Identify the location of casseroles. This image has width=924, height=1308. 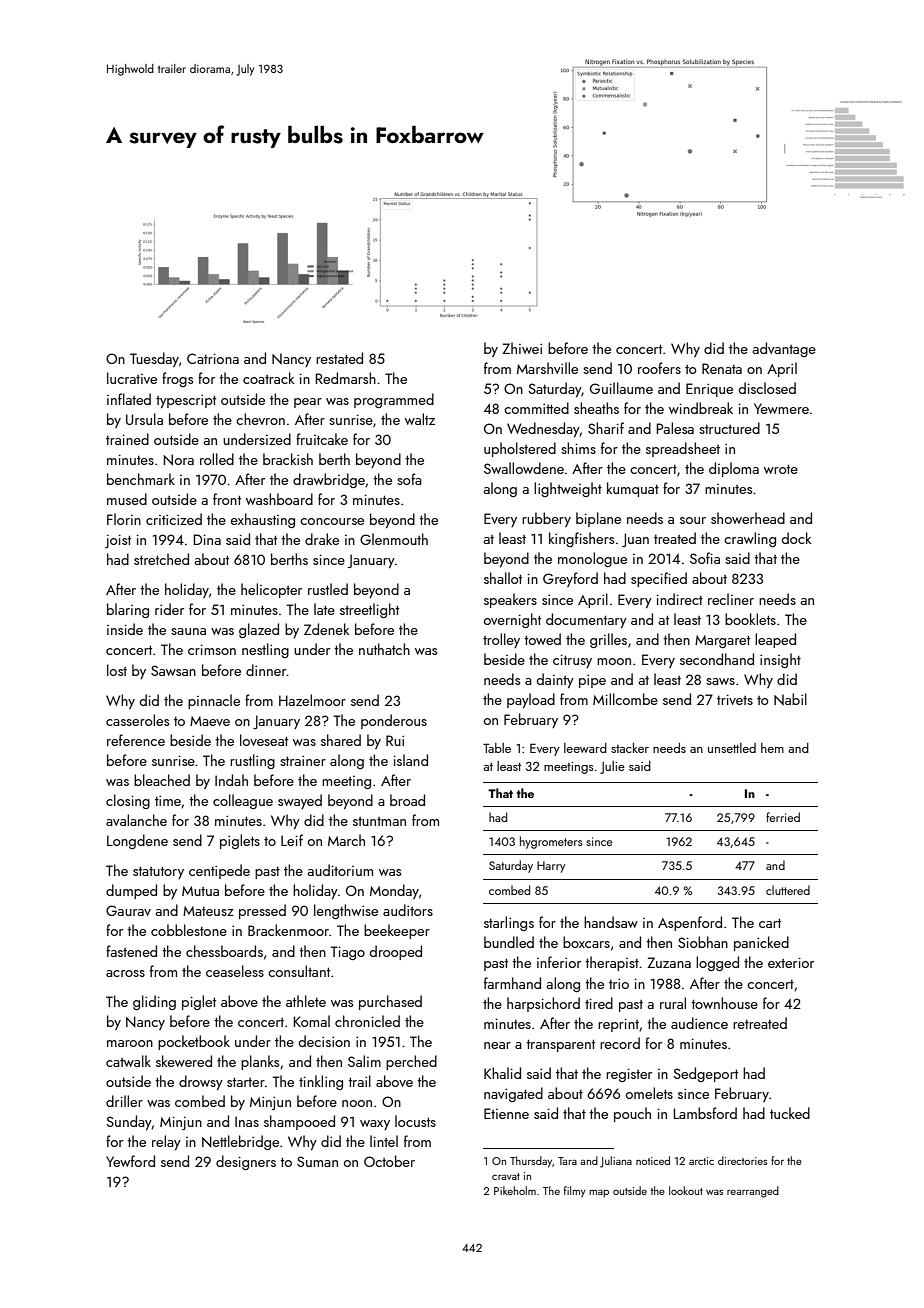
(137, 720).
